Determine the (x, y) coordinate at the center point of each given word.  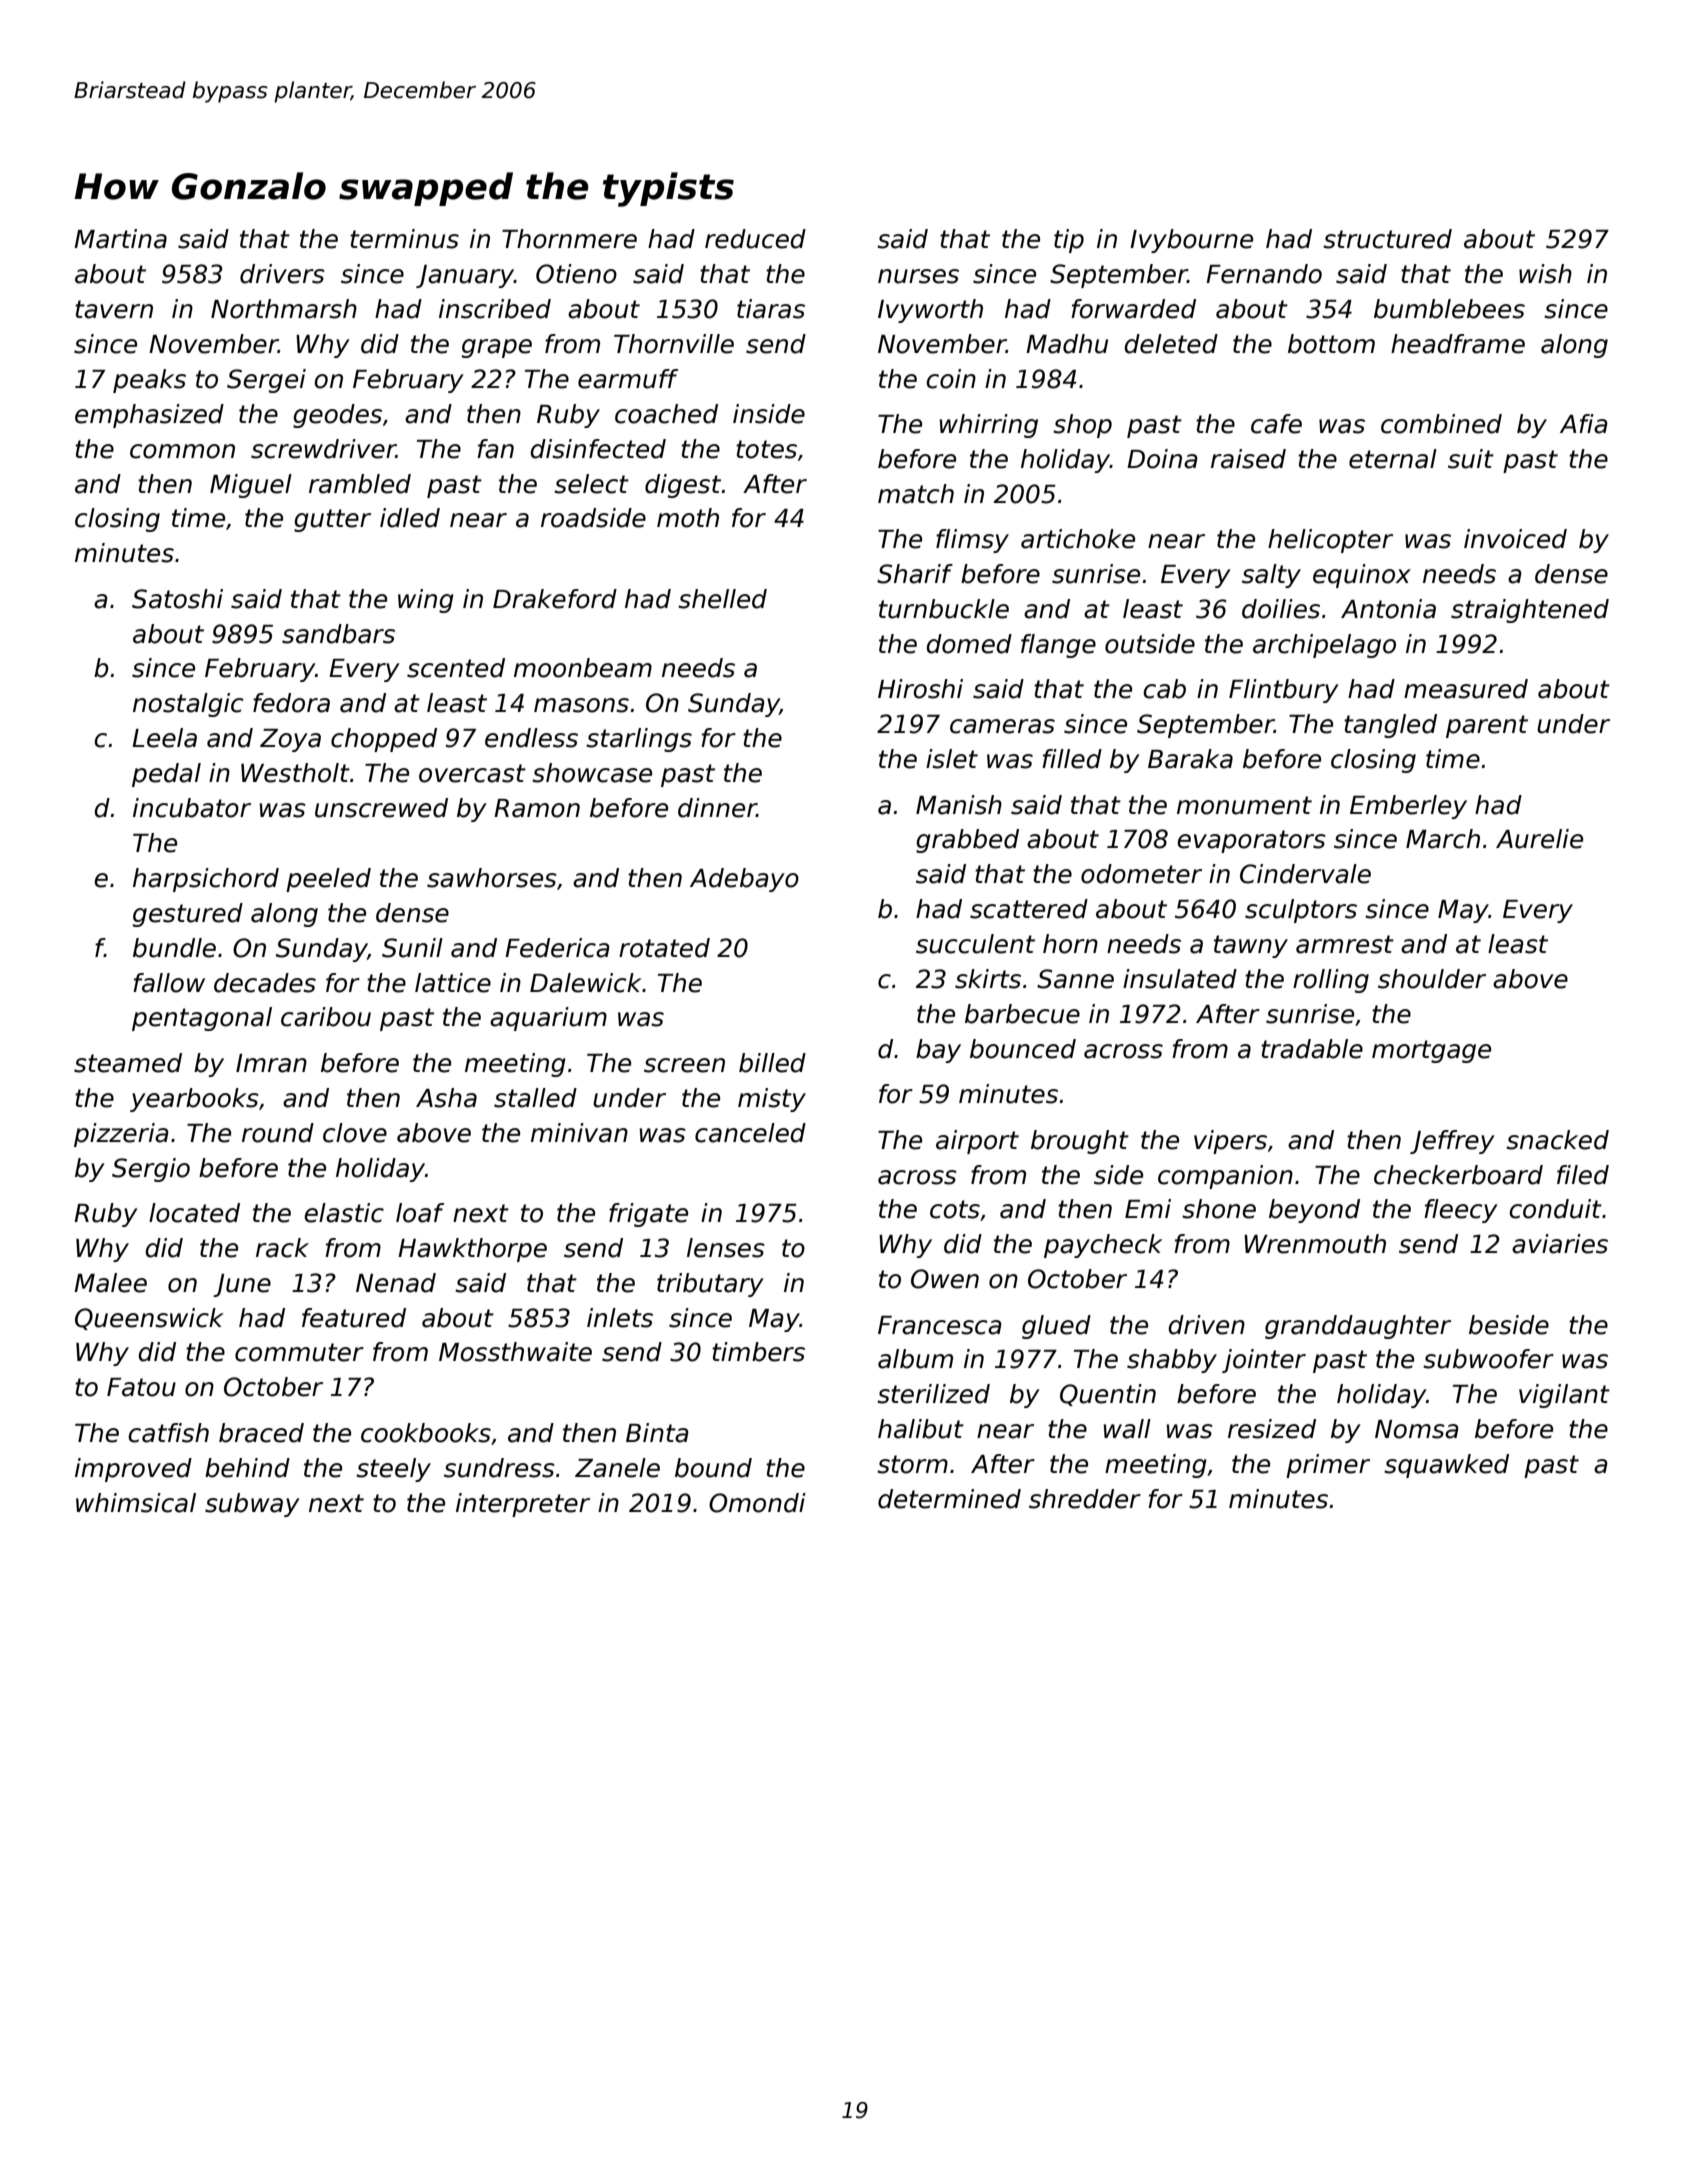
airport (977, 1142)
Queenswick (149, 1319)
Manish (959, 805)
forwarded (1133, 309)
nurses (918, 276)
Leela (164, 738)
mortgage (1431, 1051)
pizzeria (121, 1135)
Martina (120, 239)
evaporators (1251, 841)
